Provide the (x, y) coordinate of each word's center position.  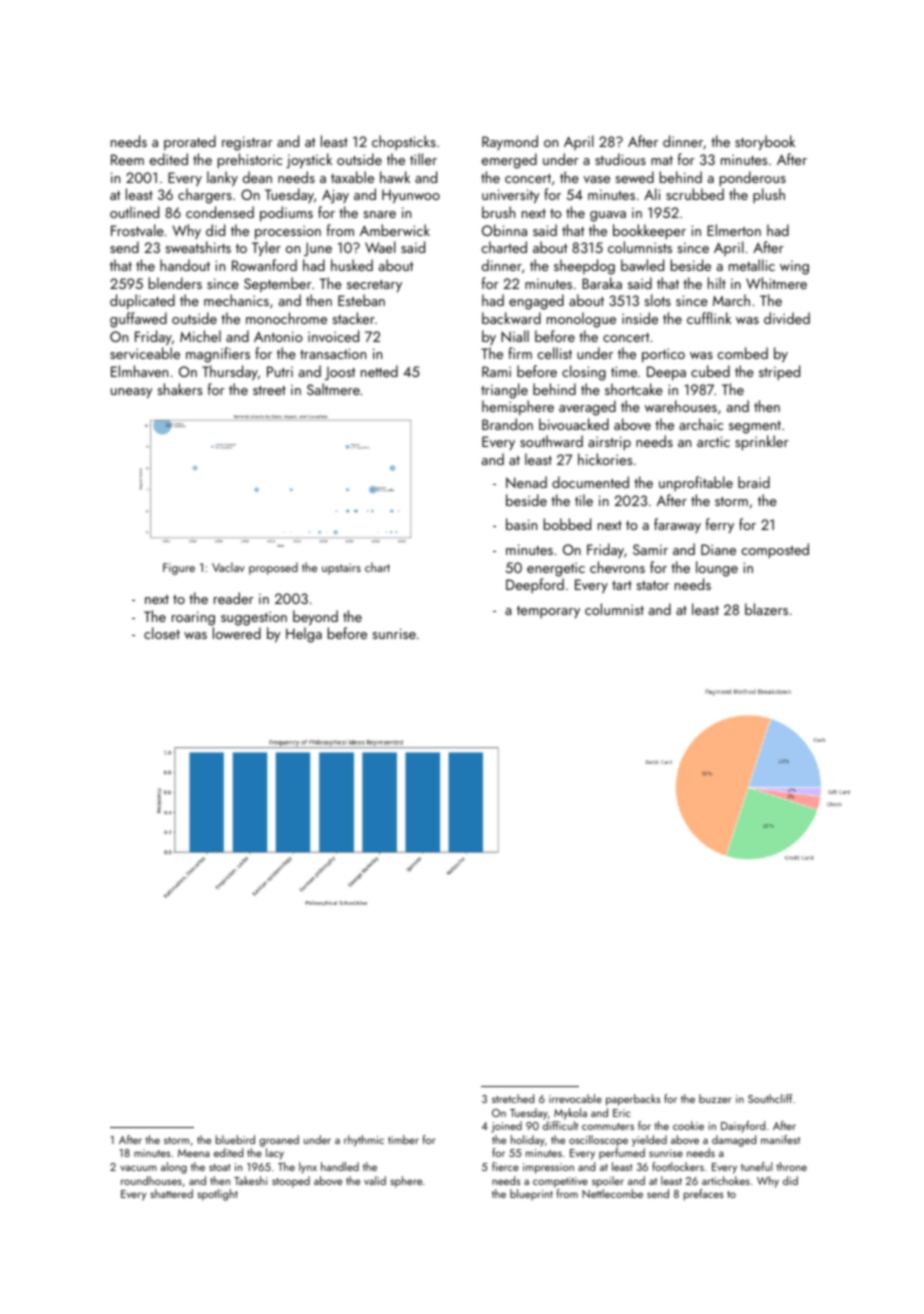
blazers (766, 609)
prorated (190, 142)
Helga (304, 635)
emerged (509, 161)
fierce (505, 1166)
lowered (237, 633)
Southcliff (770, 1098)
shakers (179, 389)
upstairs (341, 569)
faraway (677, 525)
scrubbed (695, 194)
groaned (279, 1141)
